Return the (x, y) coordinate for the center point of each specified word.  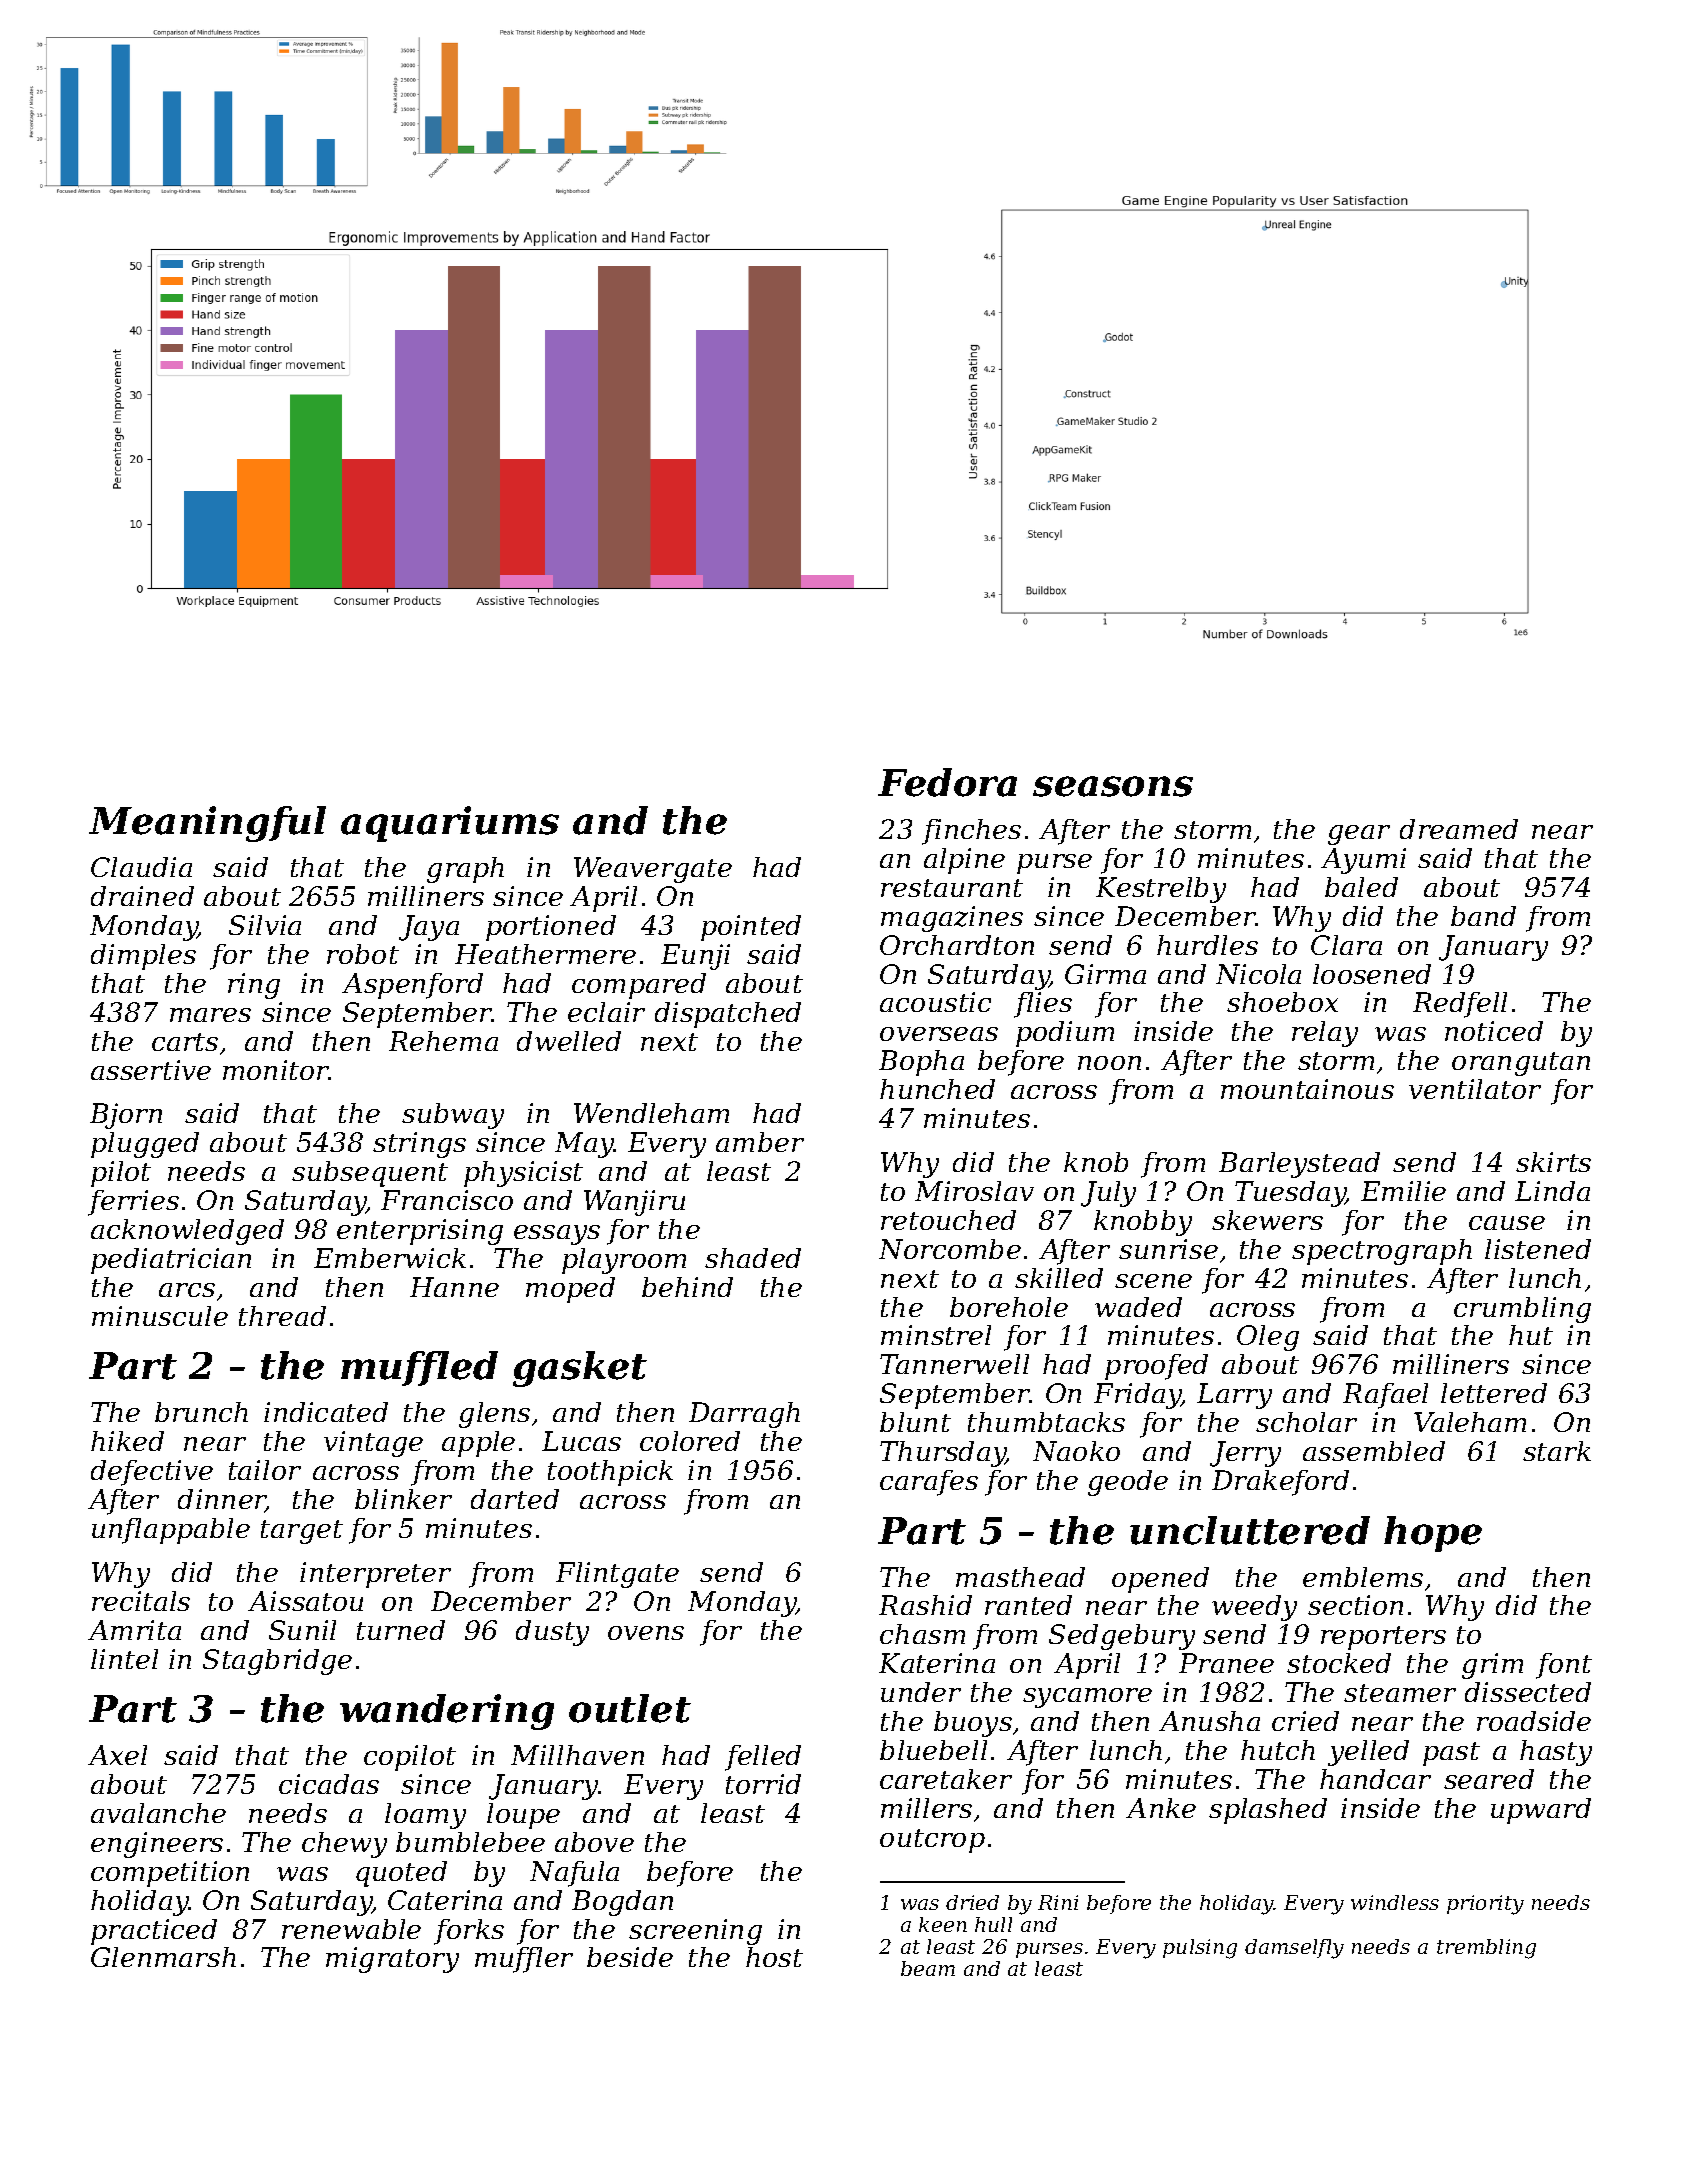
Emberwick (390, 1258)
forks (469, 1932)
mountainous (1307, 1089)
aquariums (450, 824)
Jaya (429, 928)
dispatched (728, 1015)
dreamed (1459, 829)
